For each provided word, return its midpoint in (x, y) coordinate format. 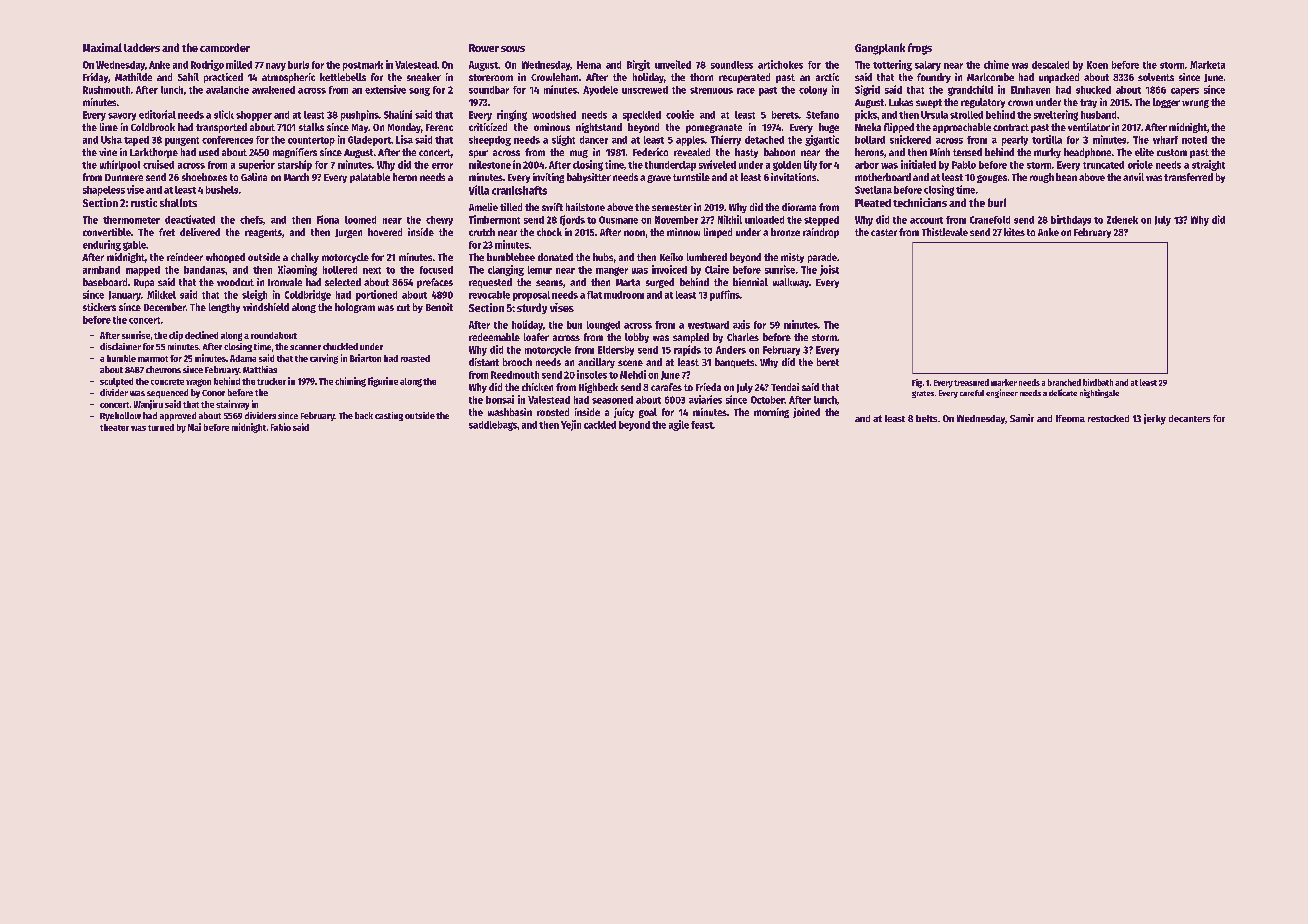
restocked (1108, 418)
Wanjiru (148, 405)
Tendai (785, 387)
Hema (589, 65)
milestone (490, 164)
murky (1047, 153)
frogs (920, 49)
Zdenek (1122, 220)
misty (792, 258)
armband (101, 270)
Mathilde (133, 77)
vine (108, 152)
